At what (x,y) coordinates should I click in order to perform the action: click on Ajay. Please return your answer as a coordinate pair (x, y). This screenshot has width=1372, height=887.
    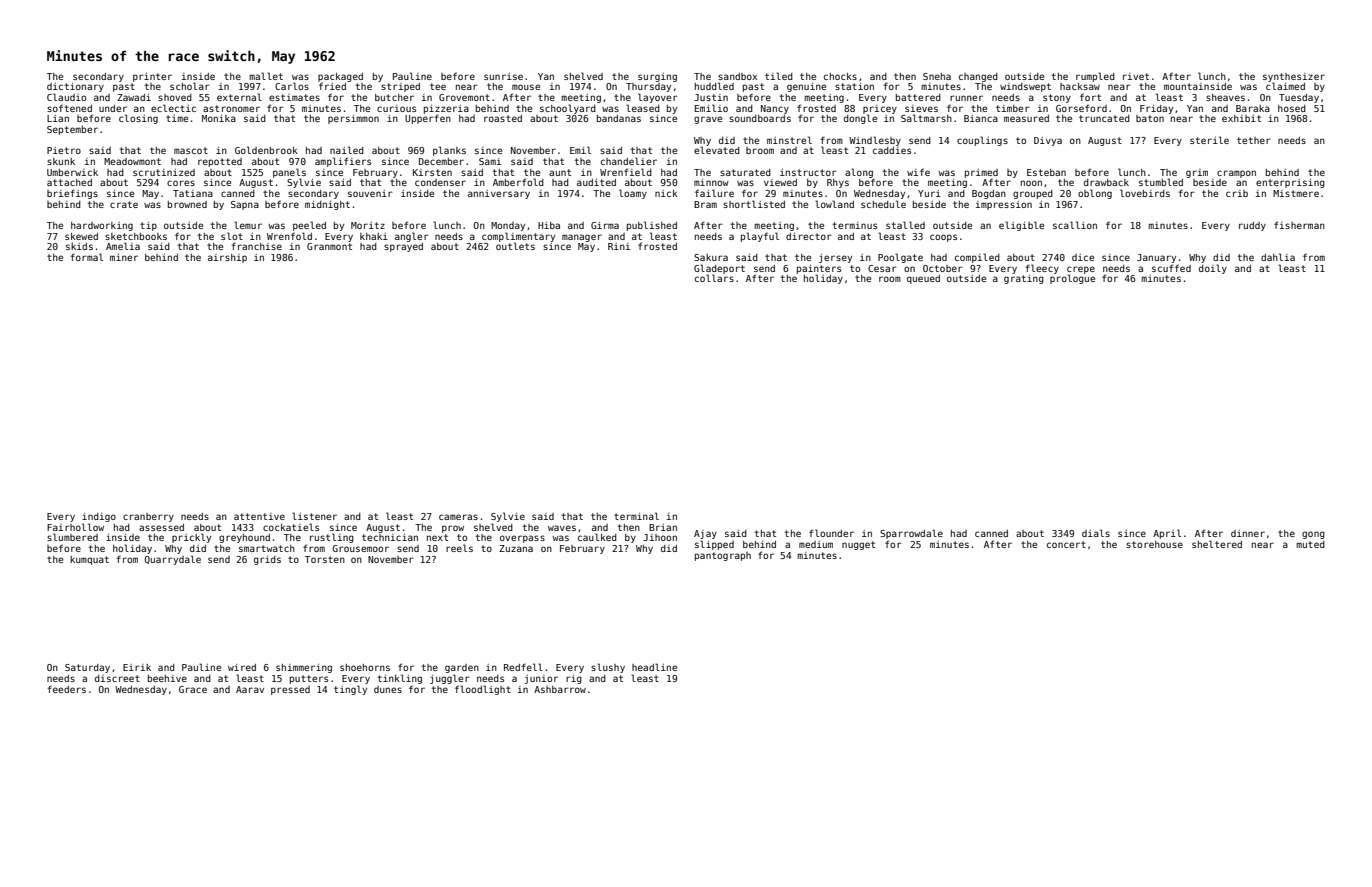
    Looking at the image, I should click on (705, 534).
